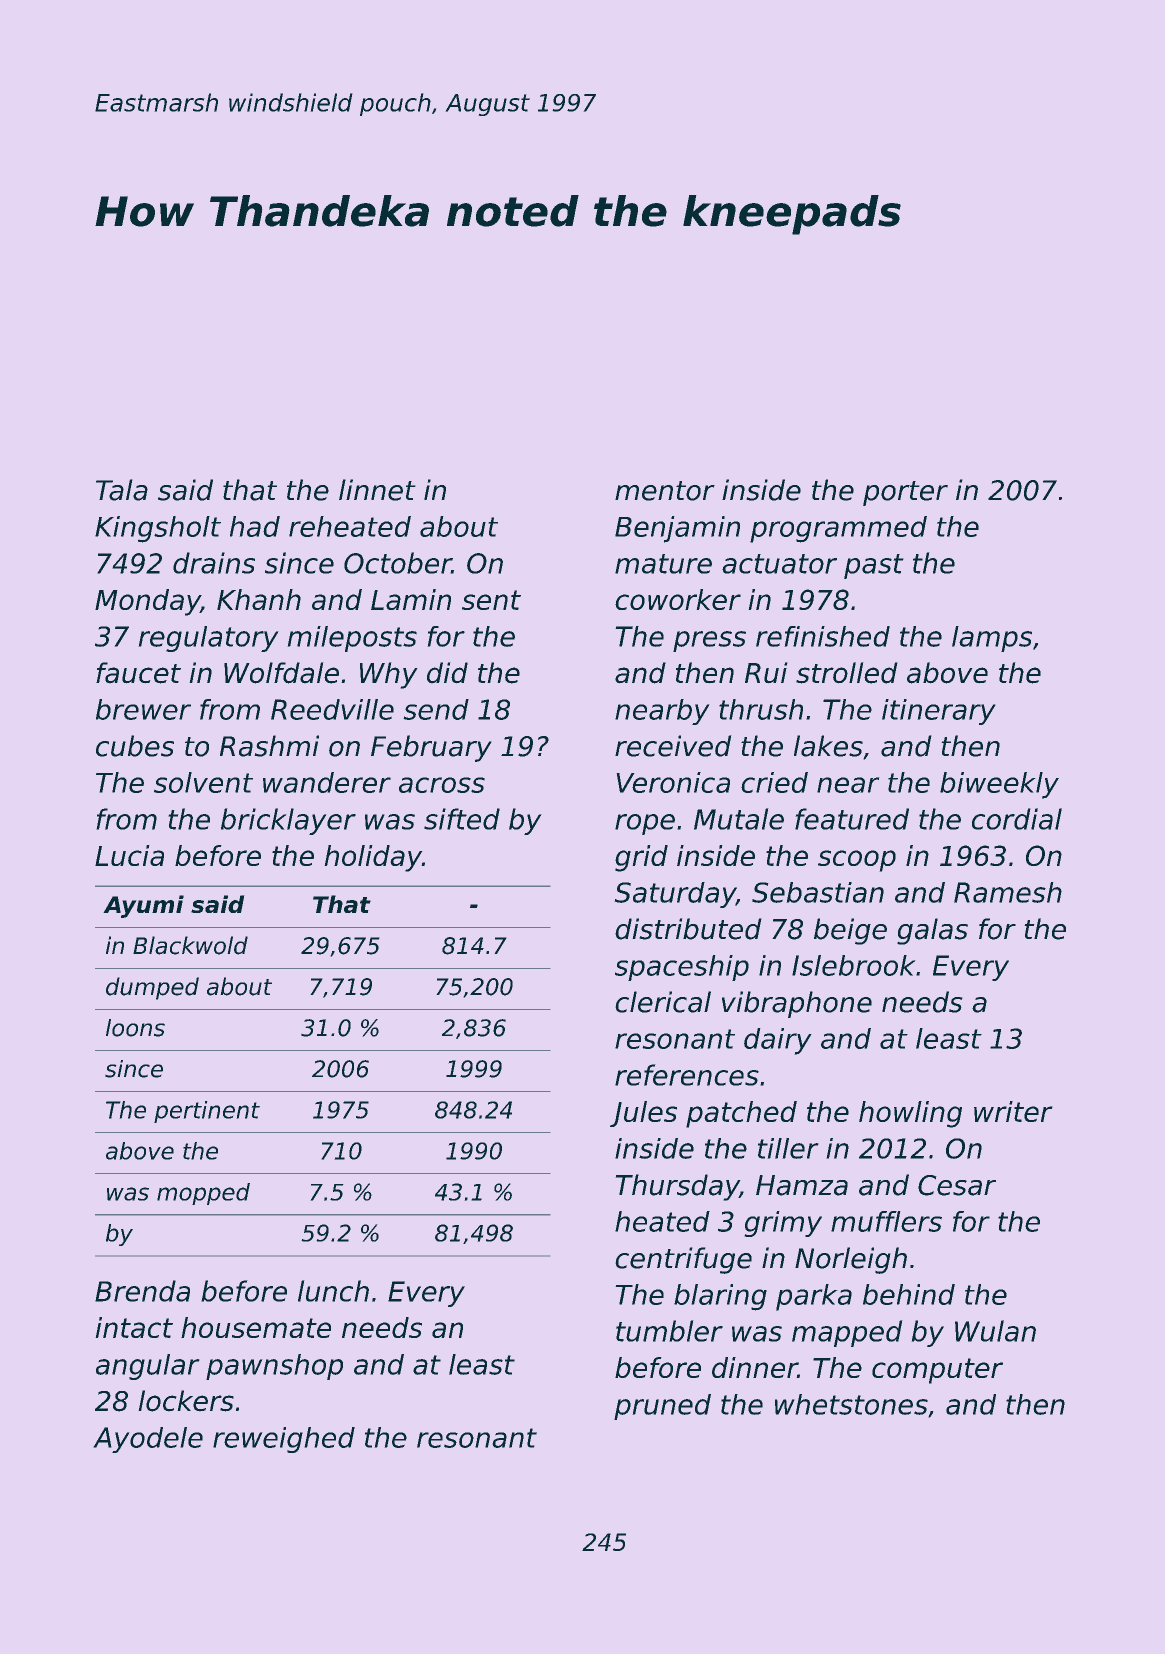 This page has height=1654, width=1165. I want to click on Lucia, so click(129, 855).
